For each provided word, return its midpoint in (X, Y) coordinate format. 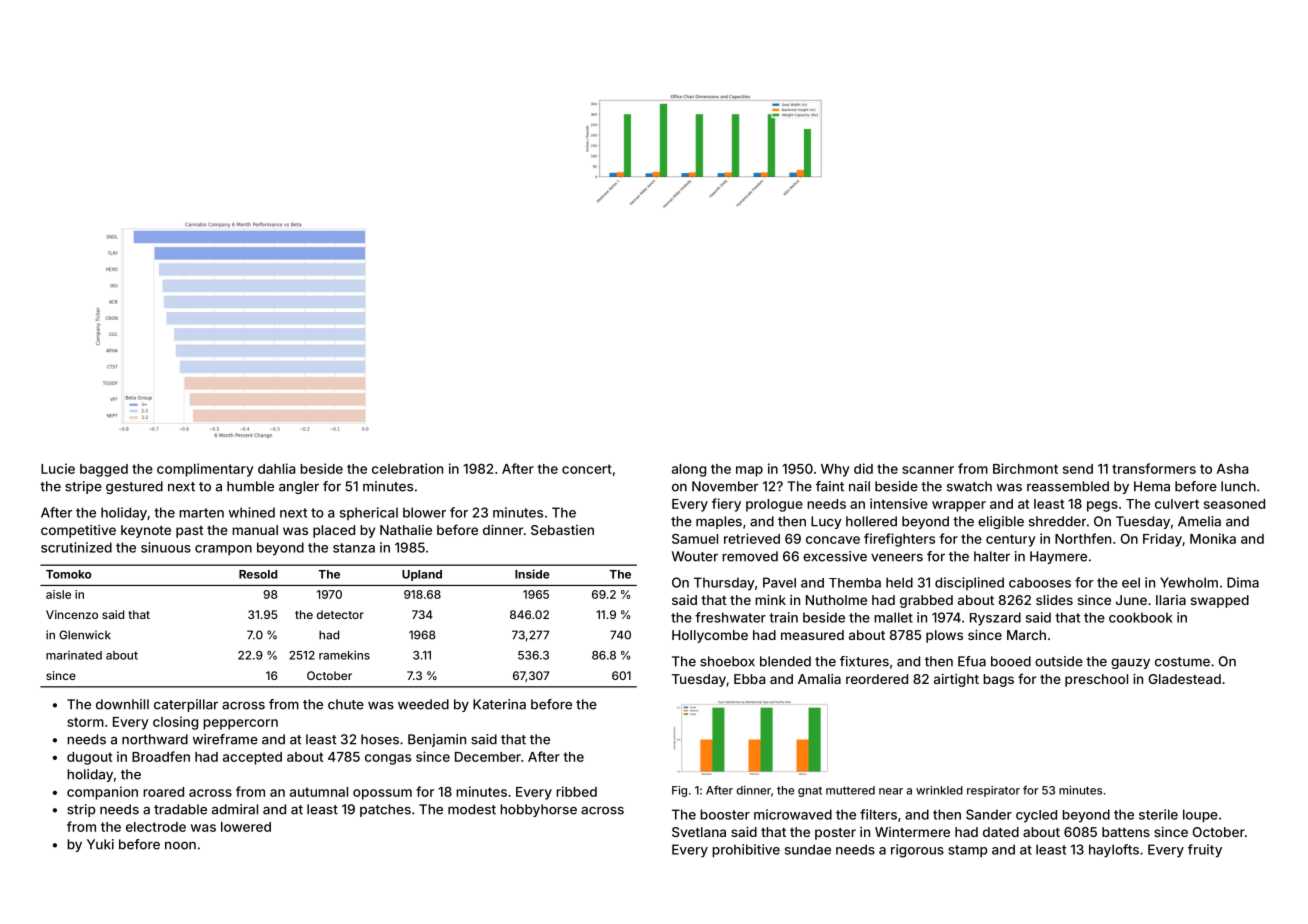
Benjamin (437, 740)
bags (998, 680)
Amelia (1199, 521)
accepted (252, 758)
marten (201, 513)
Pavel (779, 582)
